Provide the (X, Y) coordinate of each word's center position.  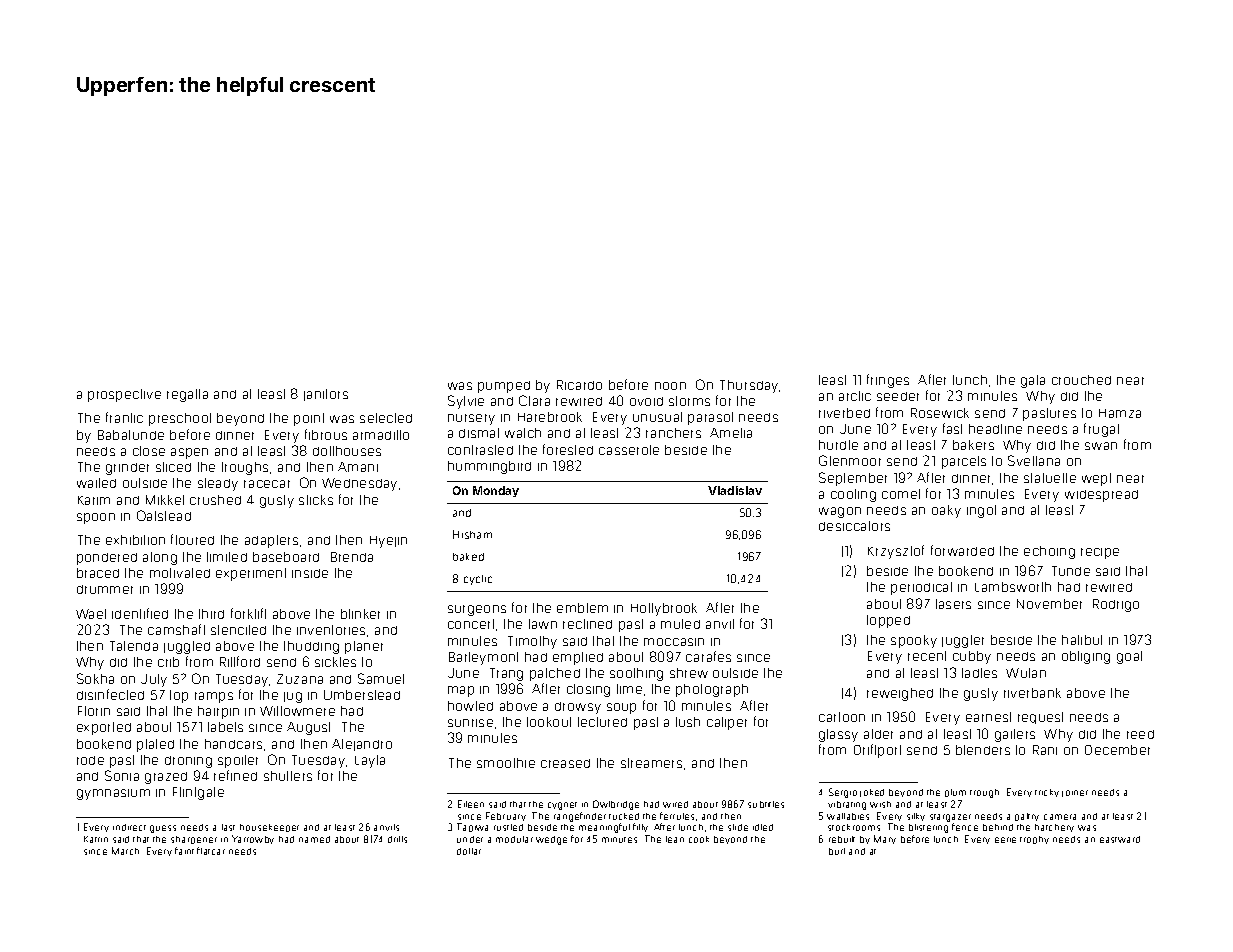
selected (386, 418)
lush (688, 722)
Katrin (96, 839)
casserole (629, 450)
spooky (914, 641)
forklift (248, 613)
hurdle (838, 445)
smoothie (506, 763)
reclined (587, 624)
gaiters (1015, 735)
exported (104, 728)
